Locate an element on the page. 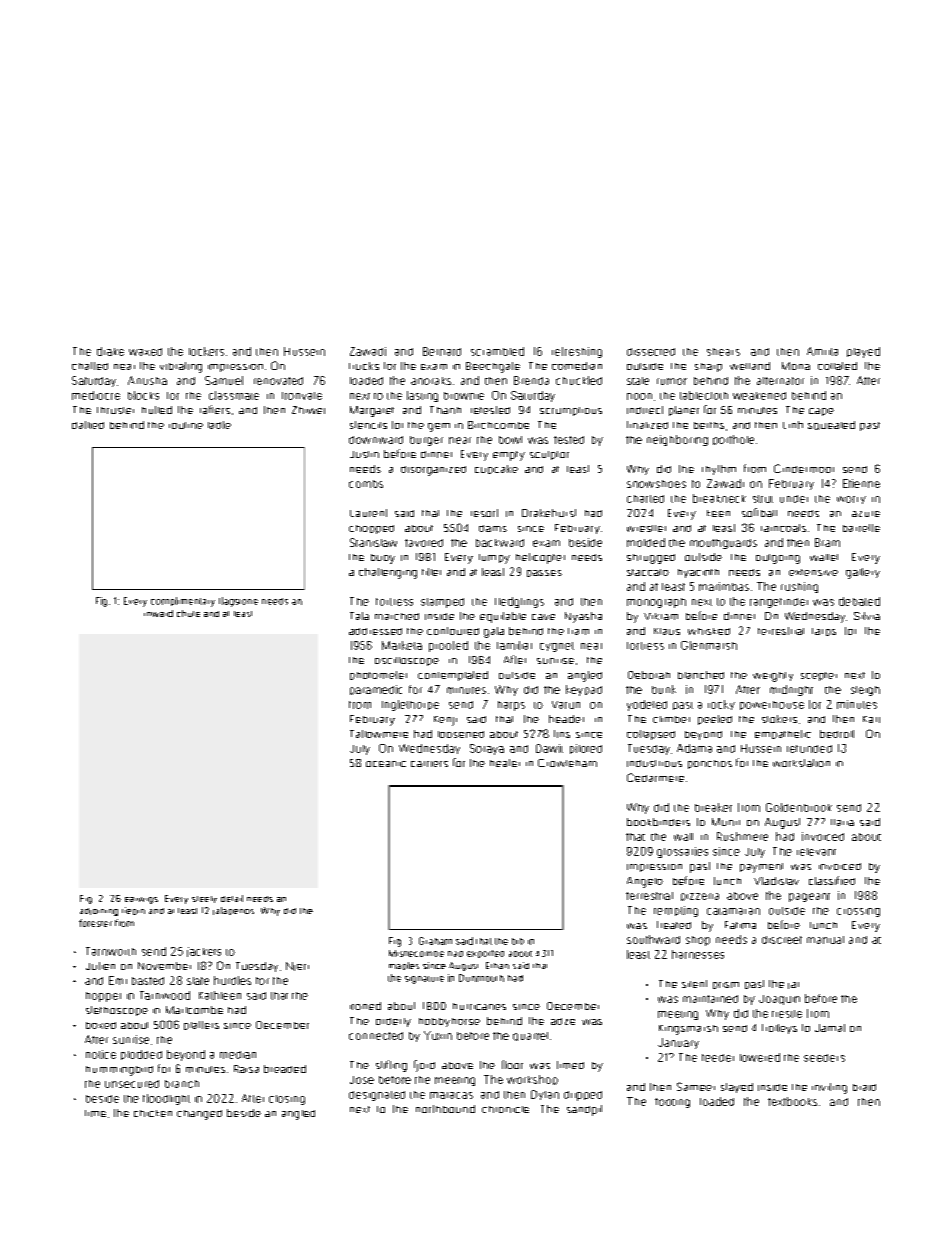  played is located at coordinates (863, 352).
